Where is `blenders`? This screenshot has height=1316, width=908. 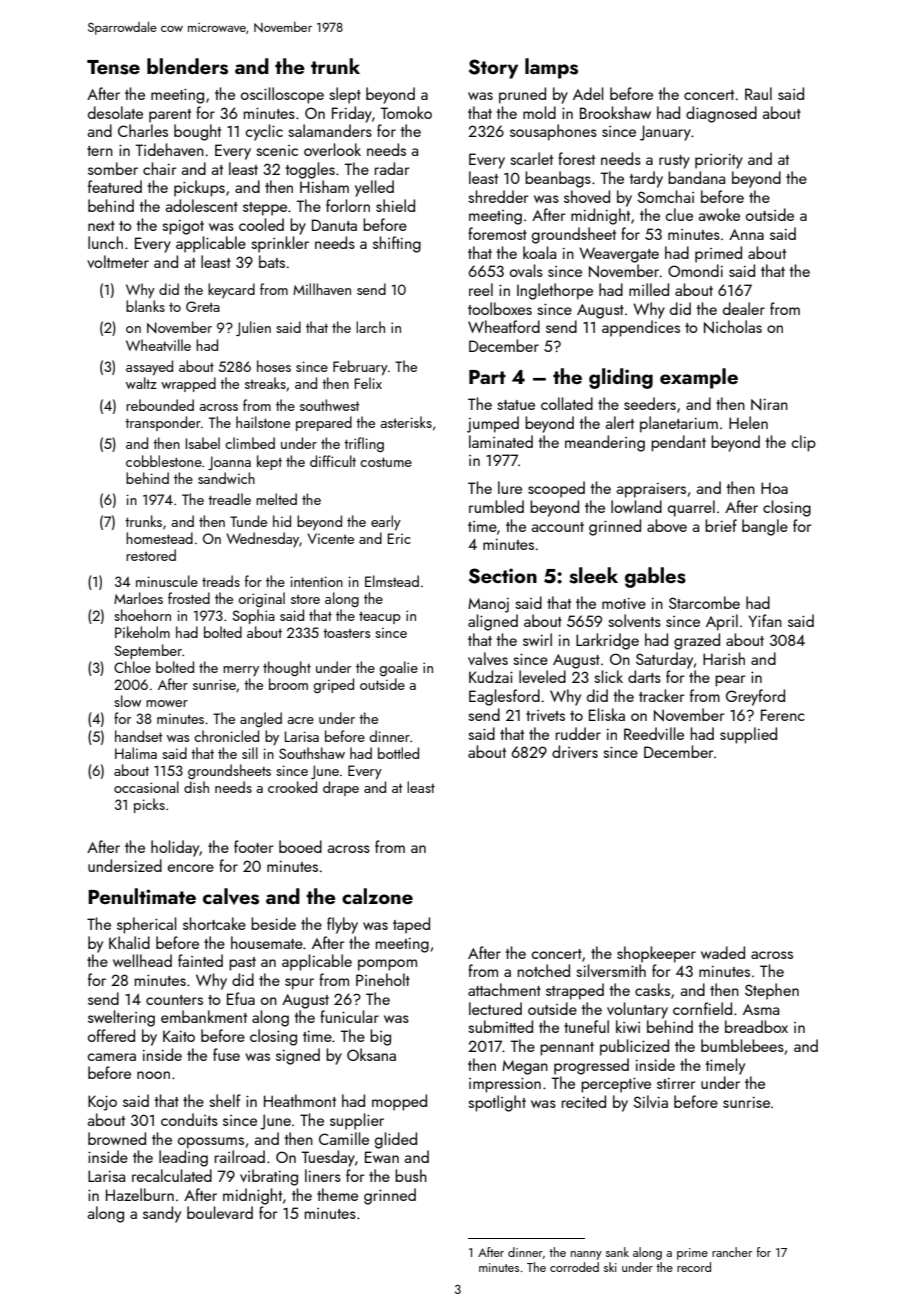 blenders is located at coordinates (187, 66).
